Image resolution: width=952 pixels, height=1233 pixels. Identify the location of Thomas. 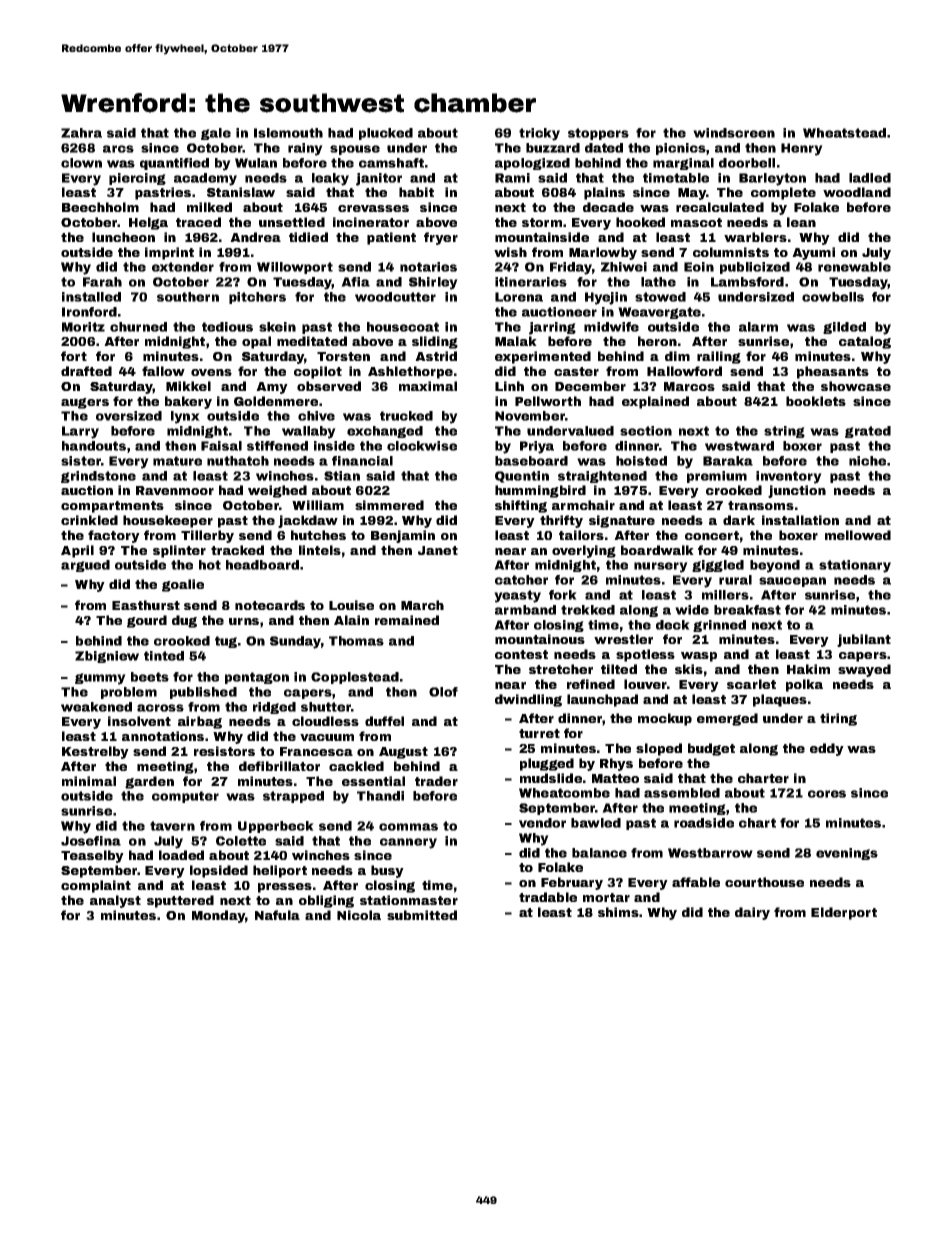
(356, 641).
